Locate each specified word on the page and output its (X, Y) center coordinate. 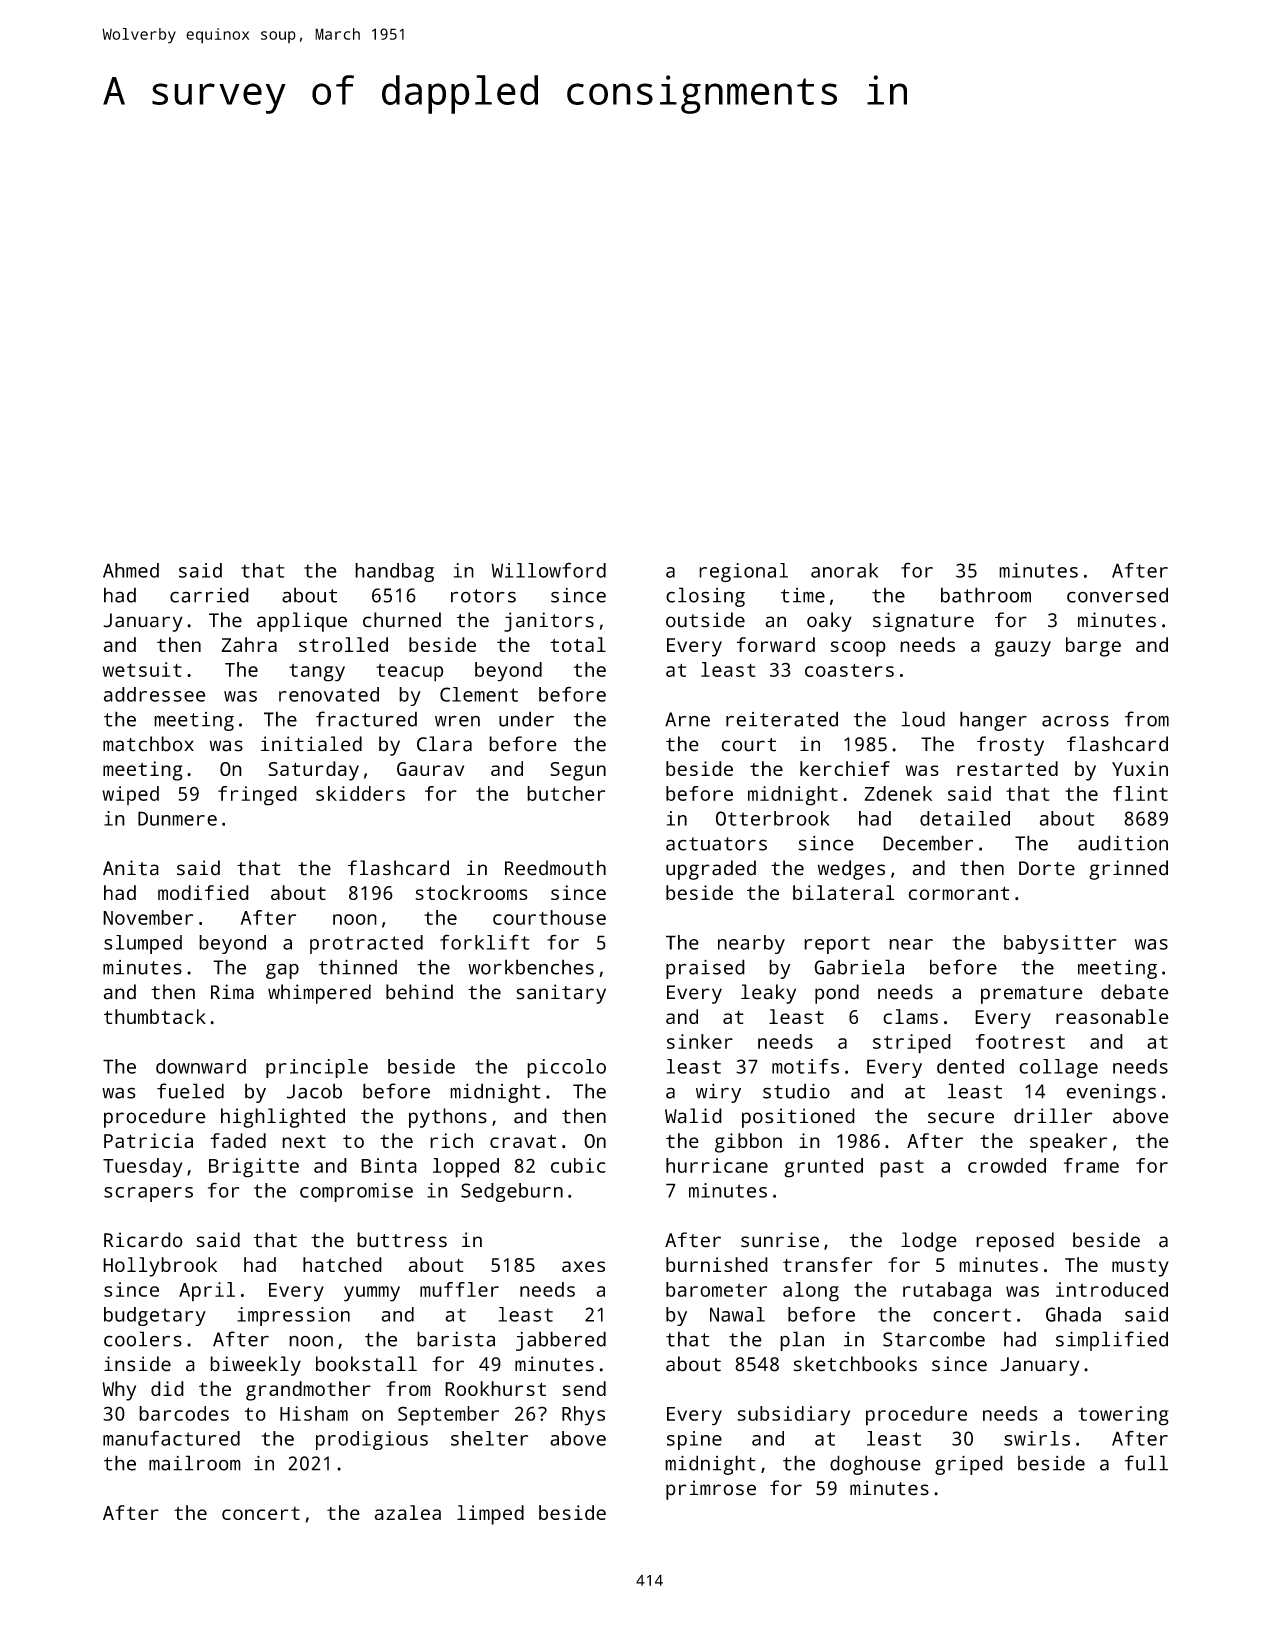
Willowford (548, 570)
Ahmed (131, 570)
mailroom (195, 1463)
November (148, 917)
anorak (844, 570)
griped (969, 1465)
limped (490, 1515)
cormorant (958, 893)
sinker (700, 1041)
